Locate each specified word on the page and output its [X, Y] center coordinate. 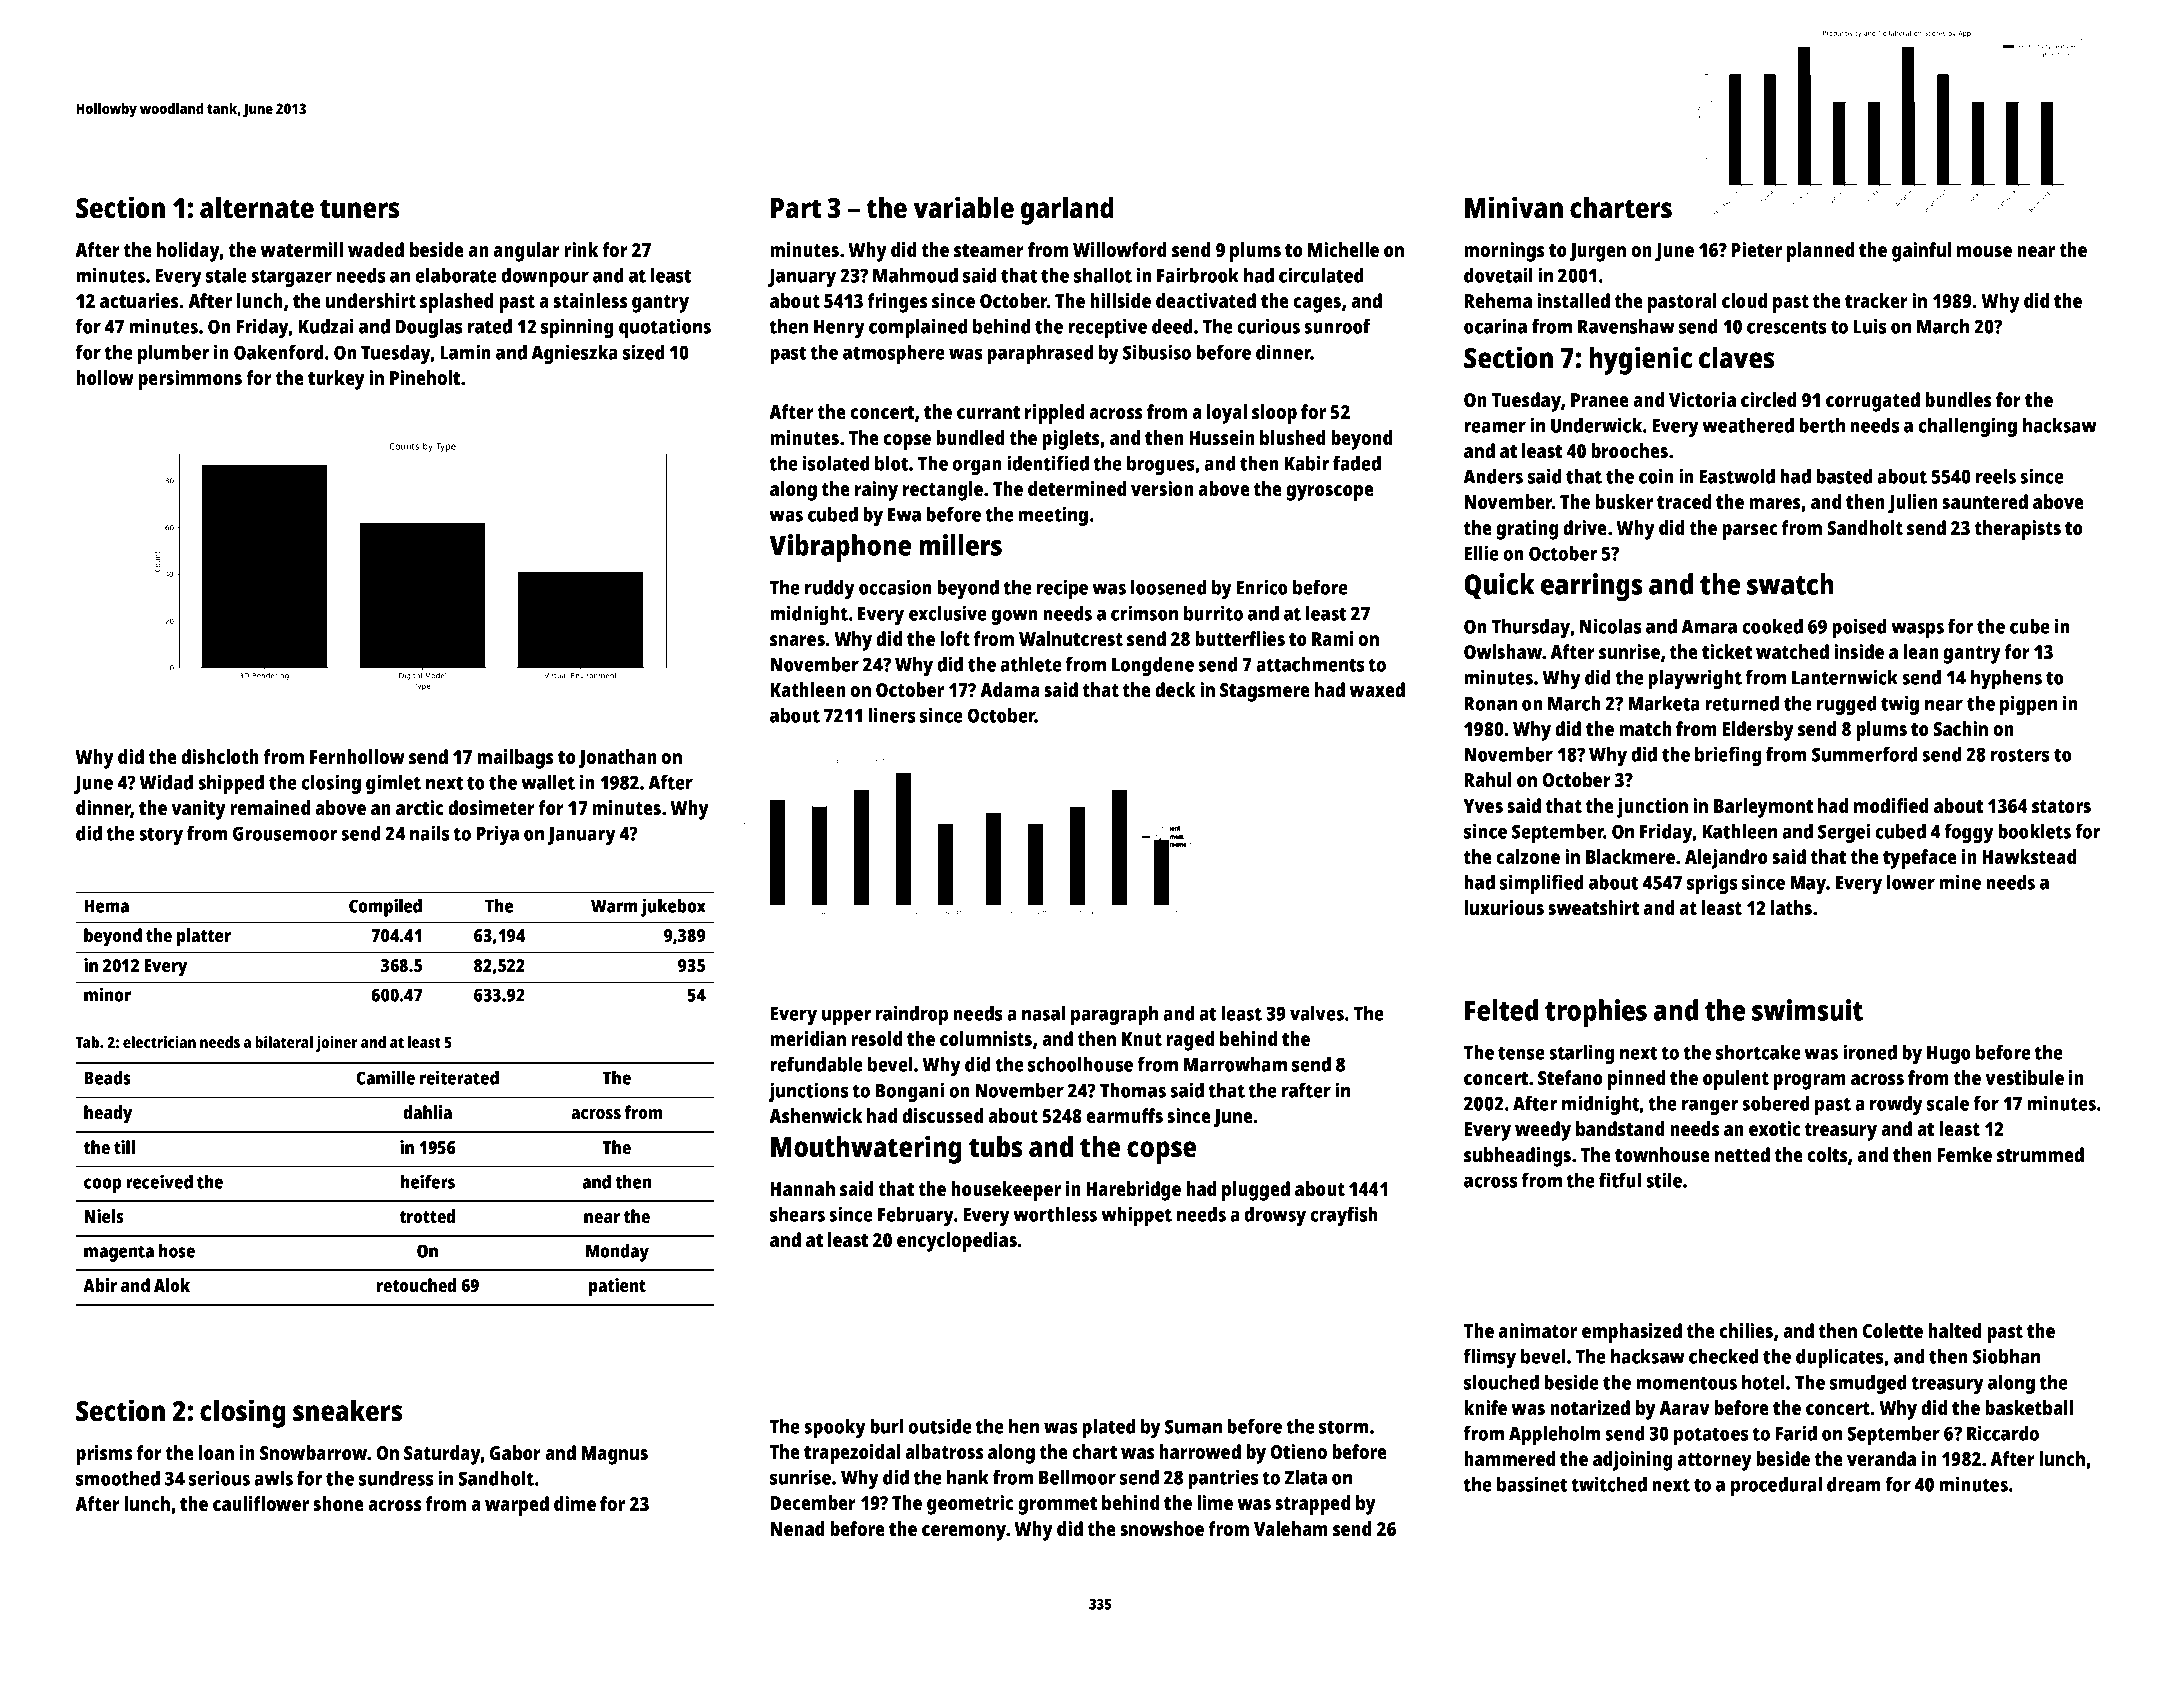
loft [955, 638]
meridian [808, 1038]
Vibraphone [840, 548]
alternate [257, 208]
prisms [104, 1455]
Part [796, 208]
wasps [1918, 630]
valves [1317, 1013]
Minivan [1514, 207]
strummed [2040, 1154]
